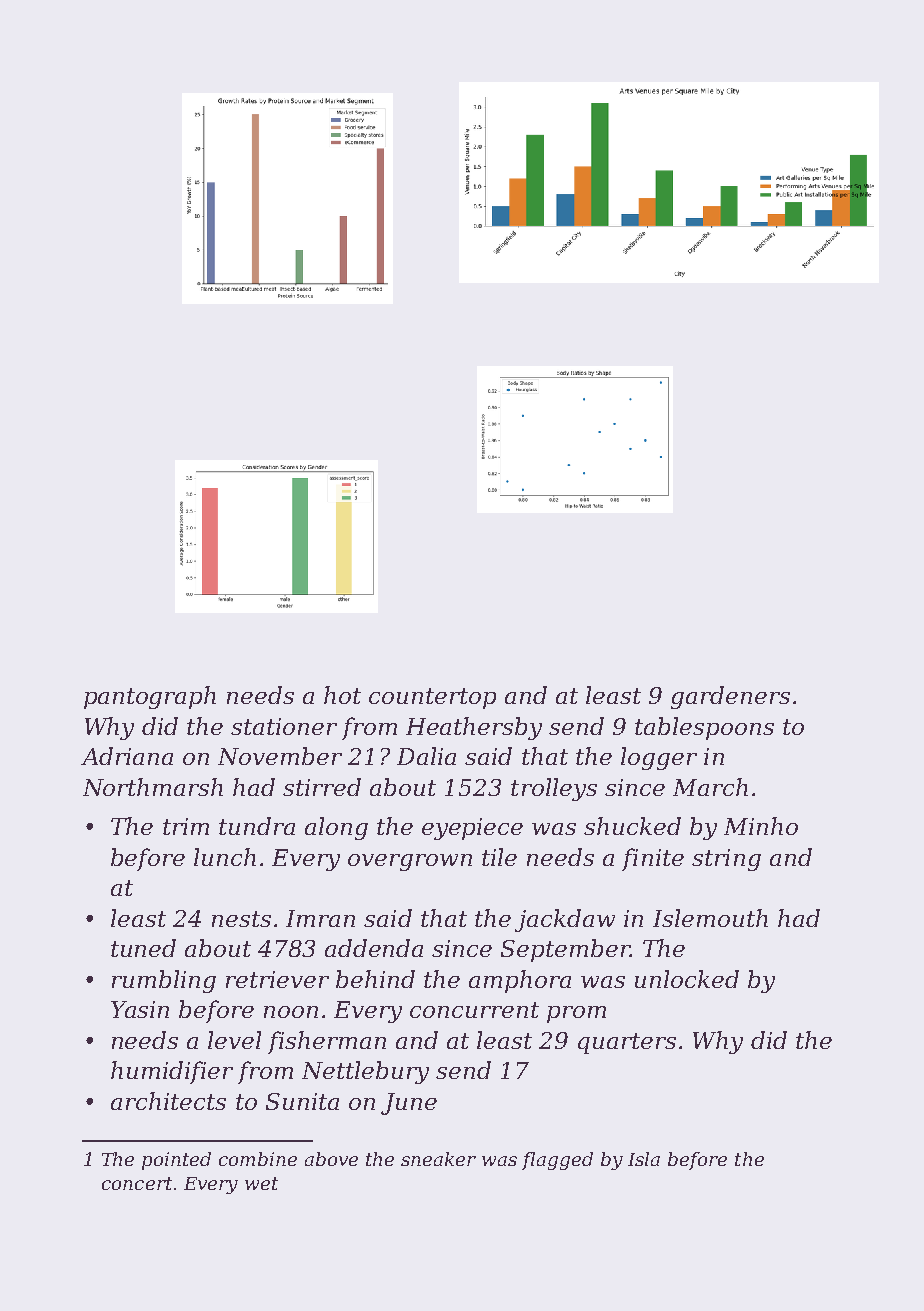  Describe the element at coordinates (730, 697) in the document. I see `gardeners` at that location.
